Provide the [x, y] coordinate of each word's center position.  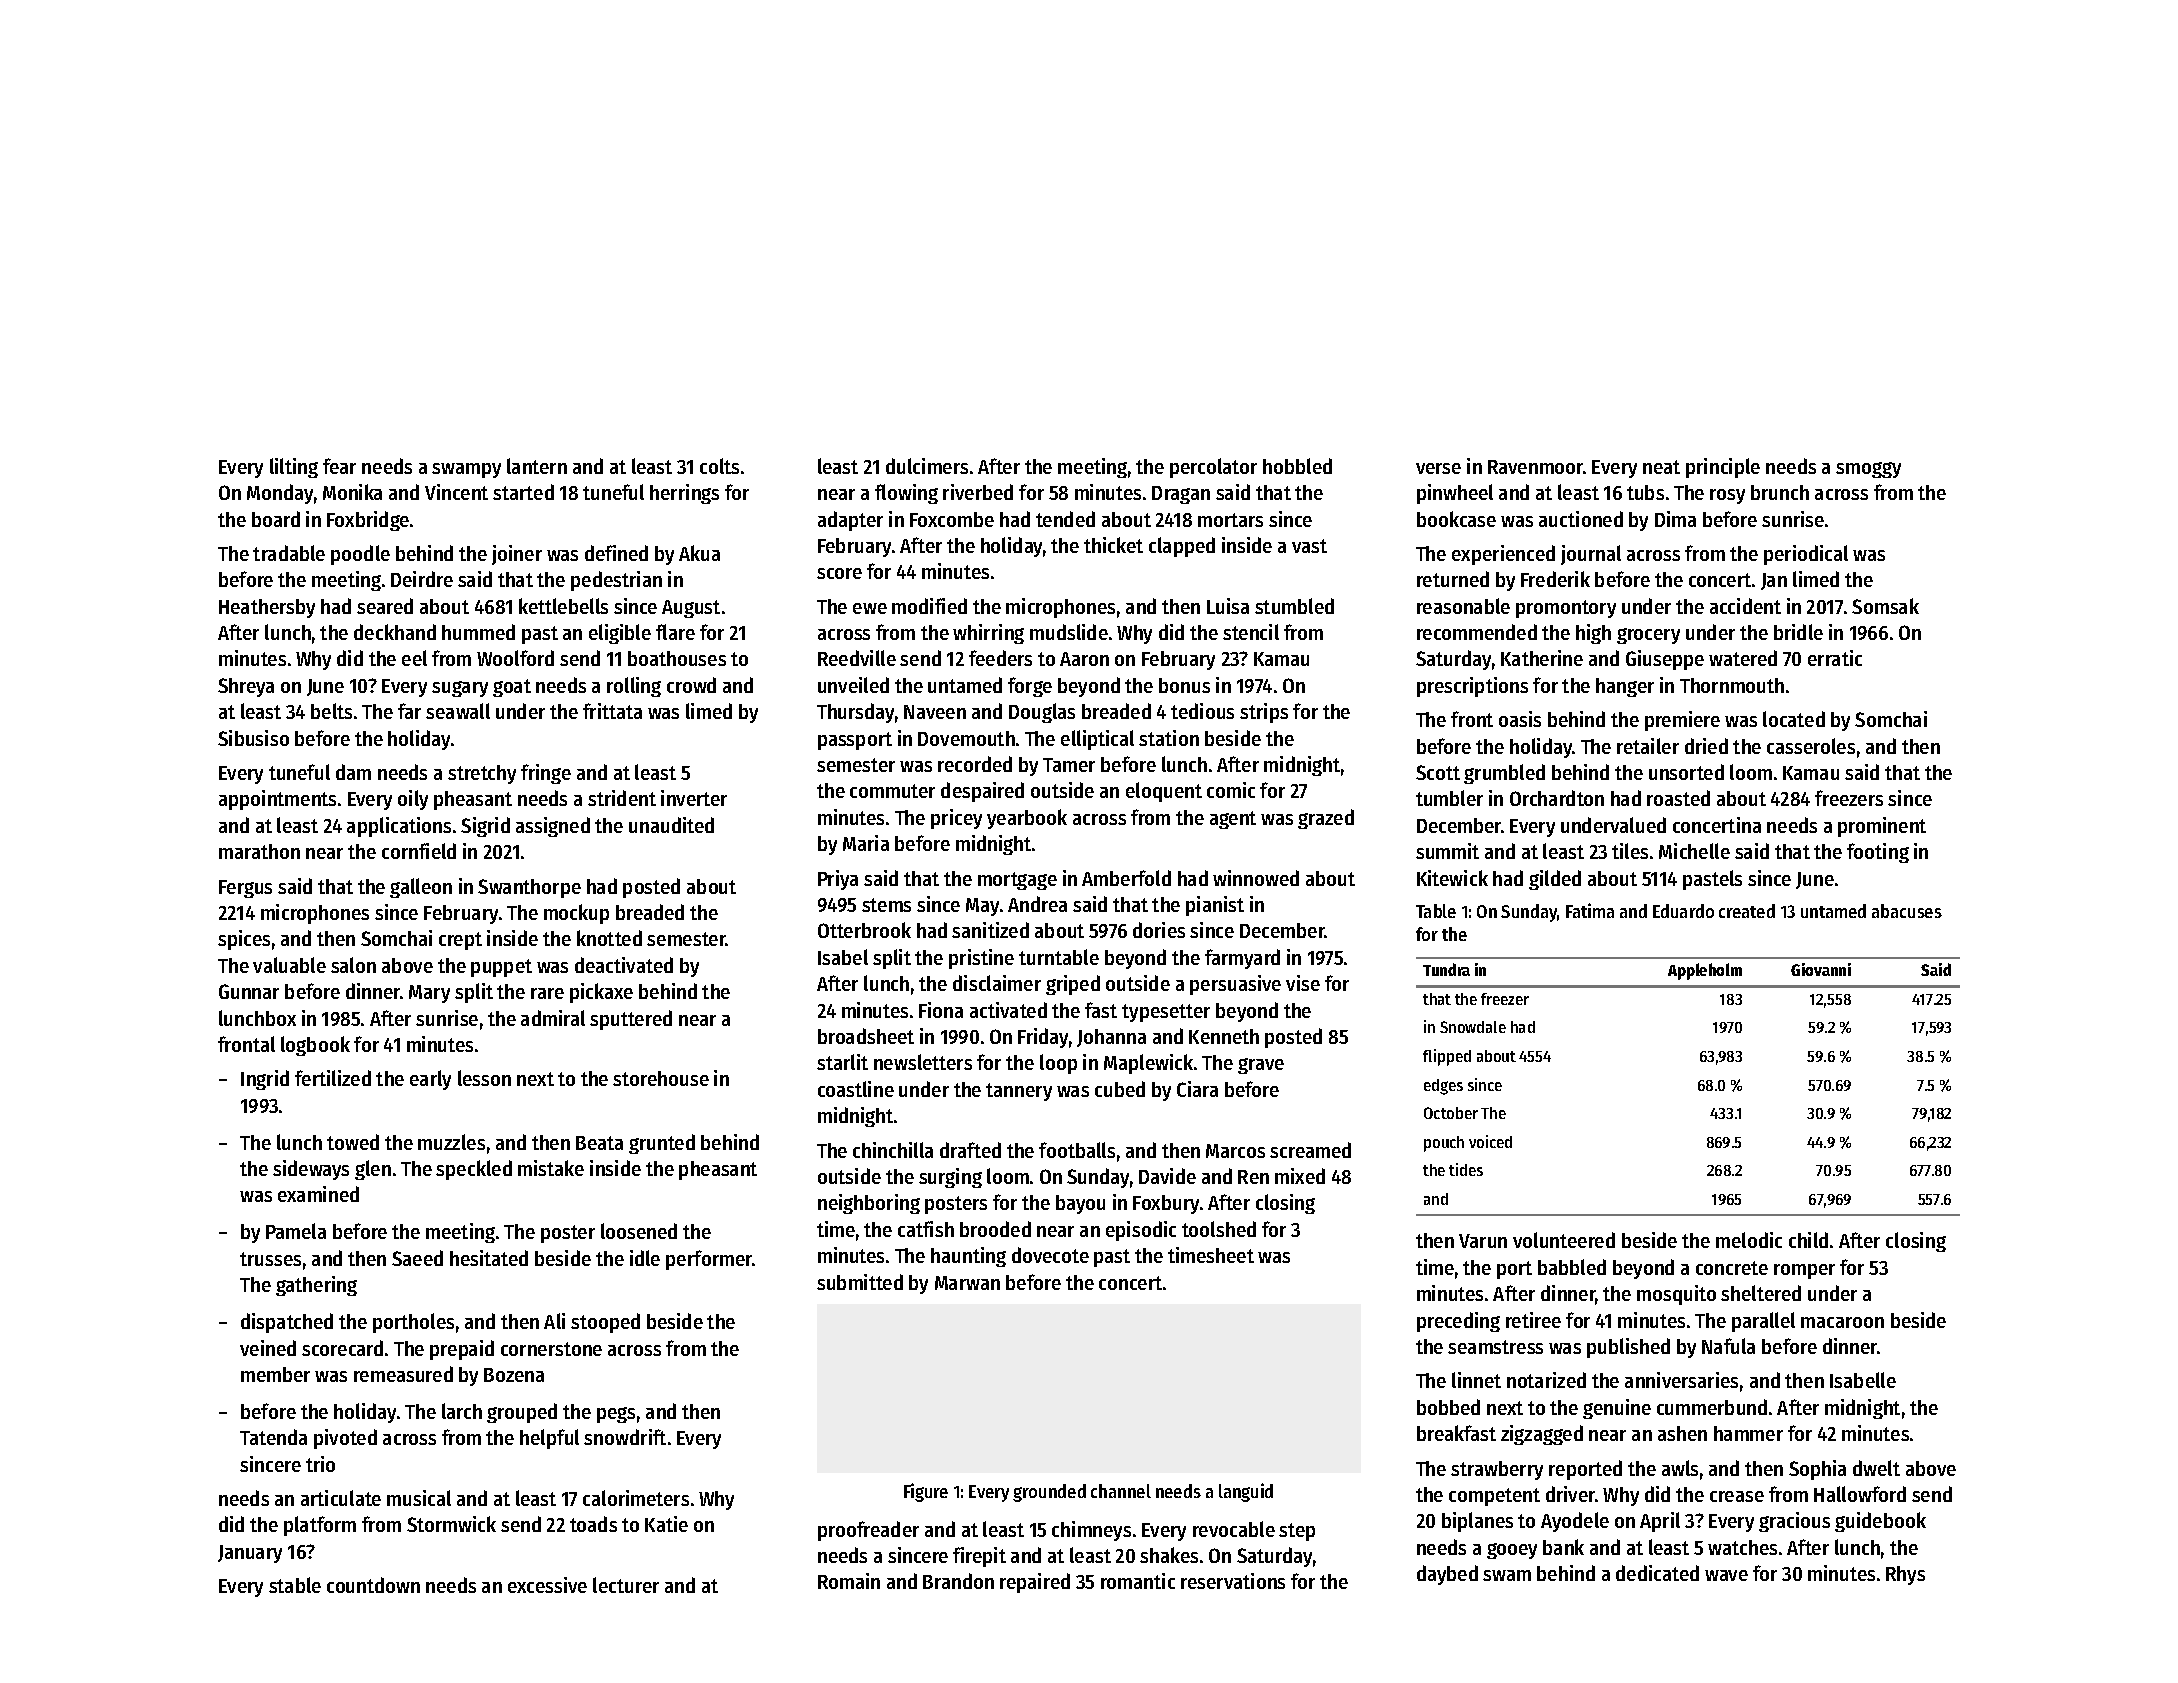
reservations [1233, 1581]
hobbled [1297, 466]
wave [1726, 1575]
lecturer [626, 1585]
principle [1723, 468]
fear [339, 466]
